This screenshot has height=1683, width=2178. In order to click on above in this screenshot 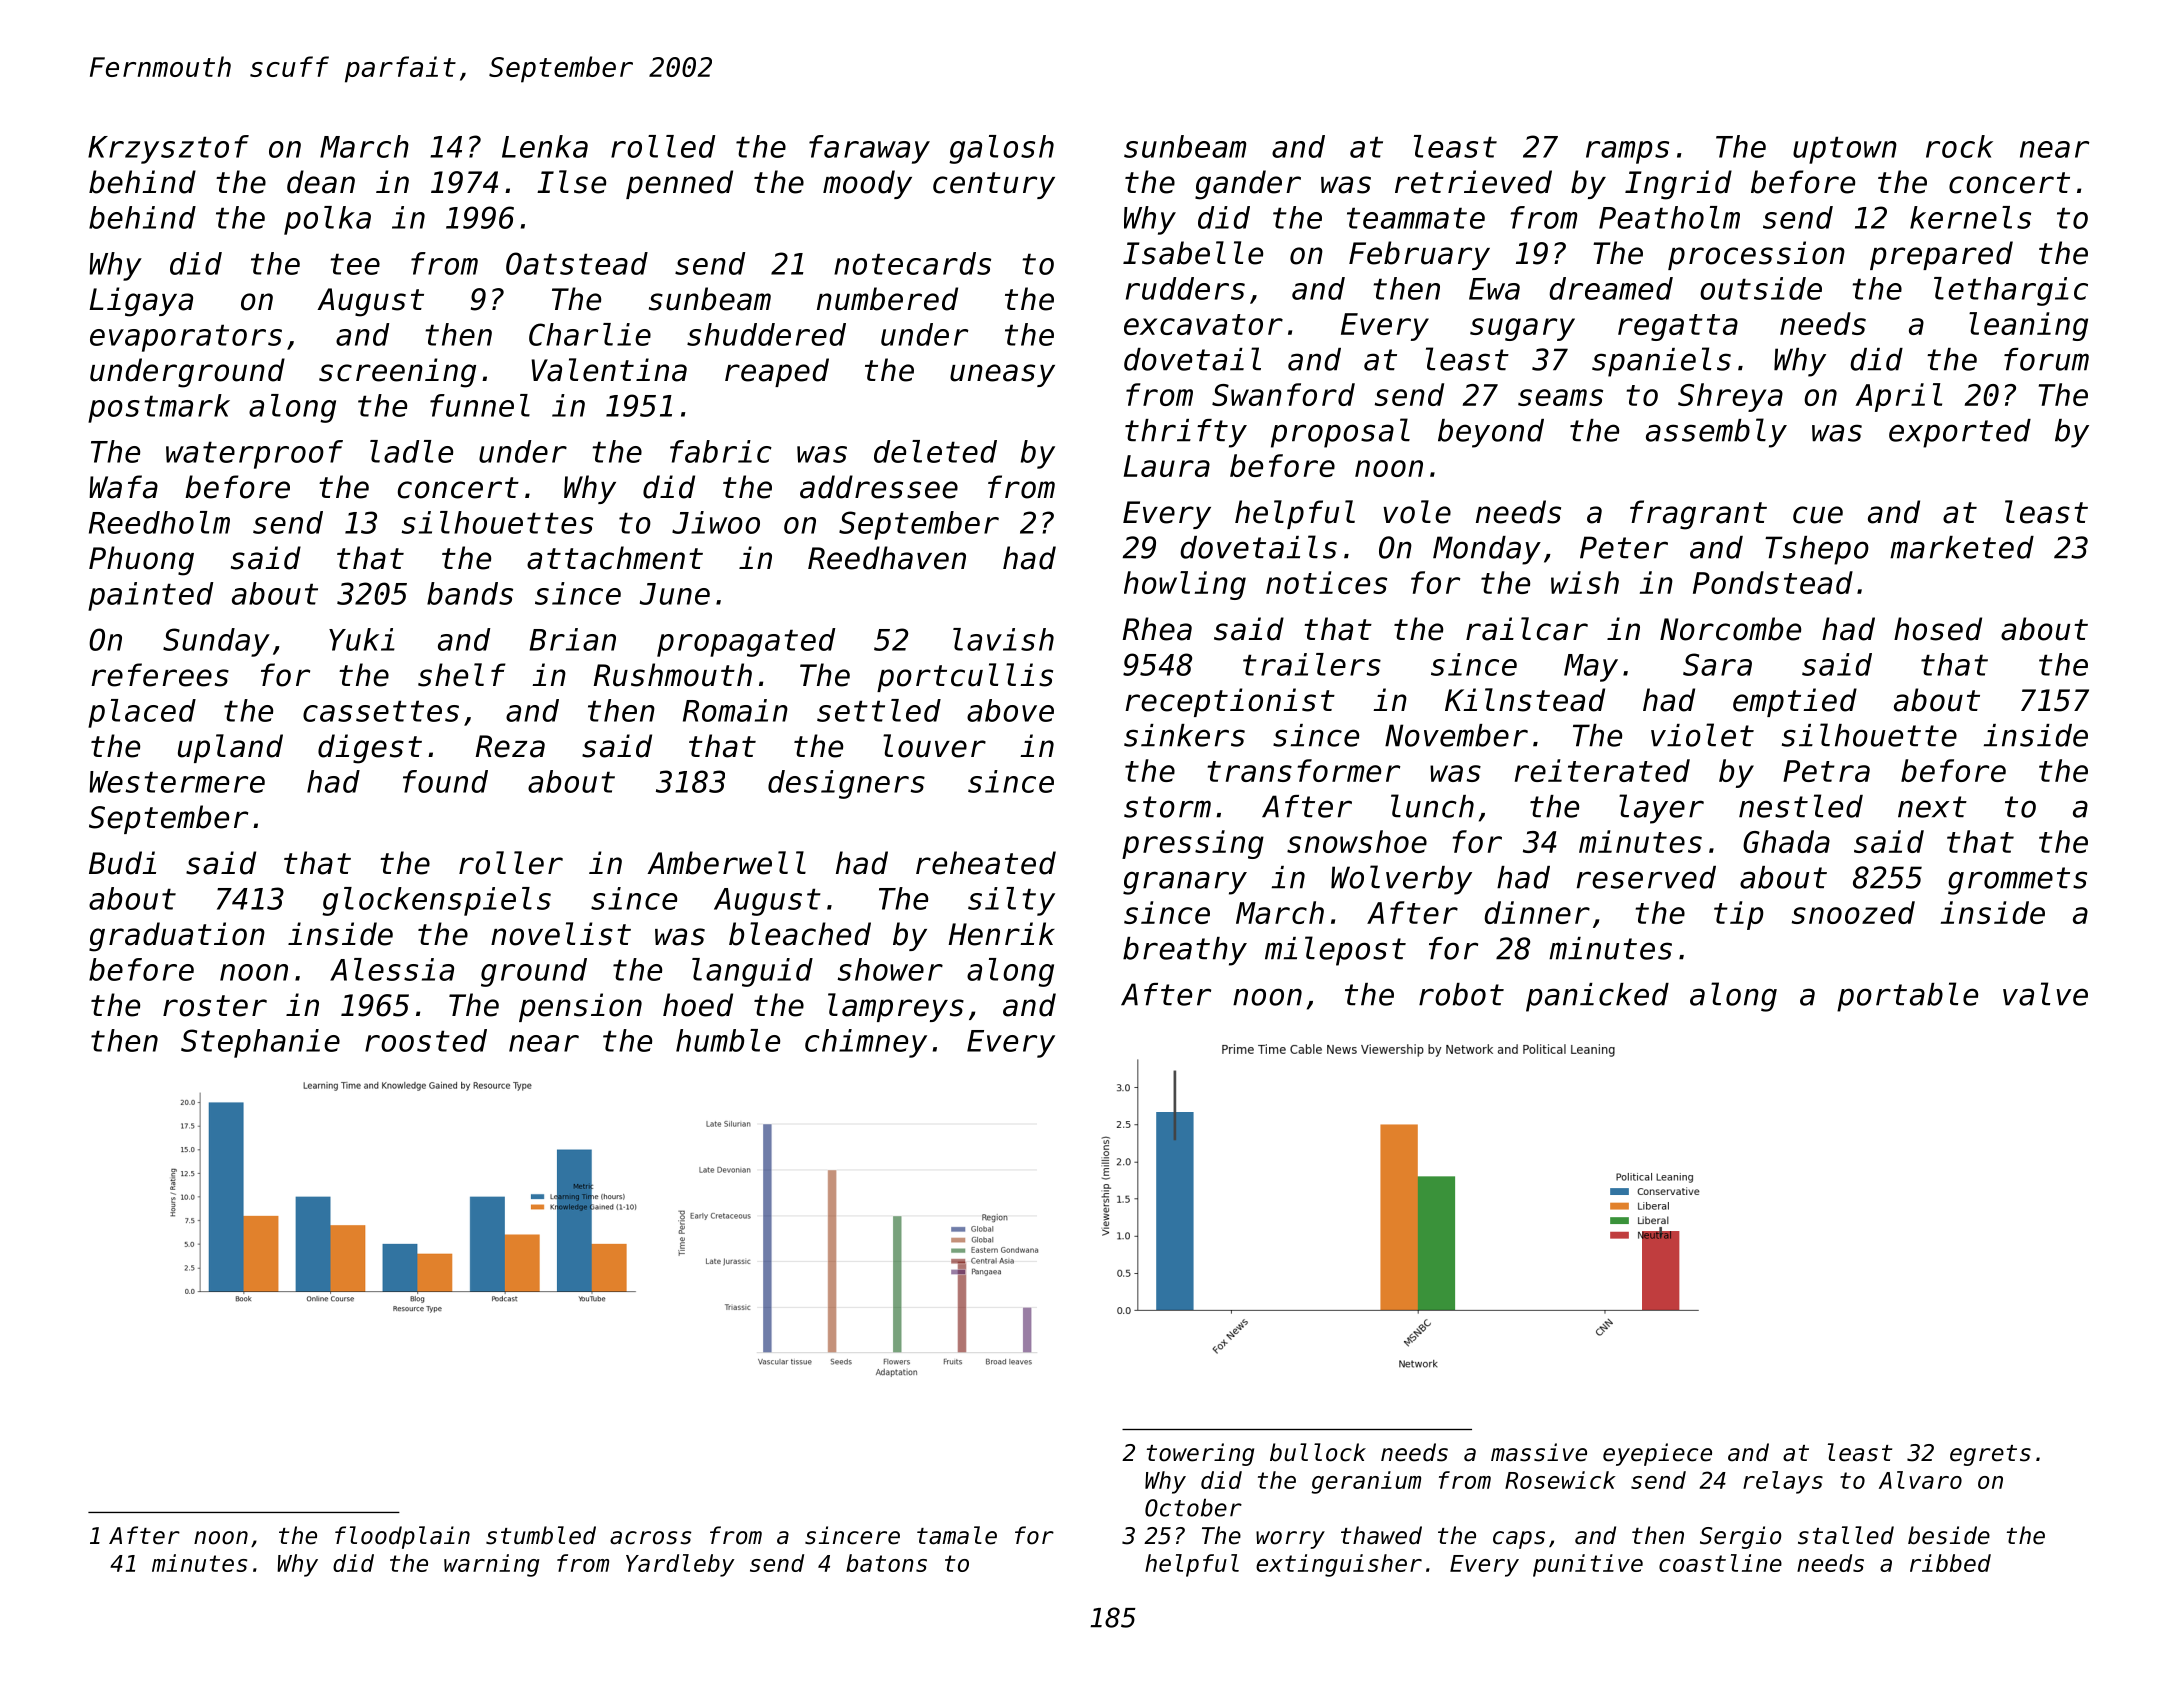, I will do `click(1010, 710)`.
